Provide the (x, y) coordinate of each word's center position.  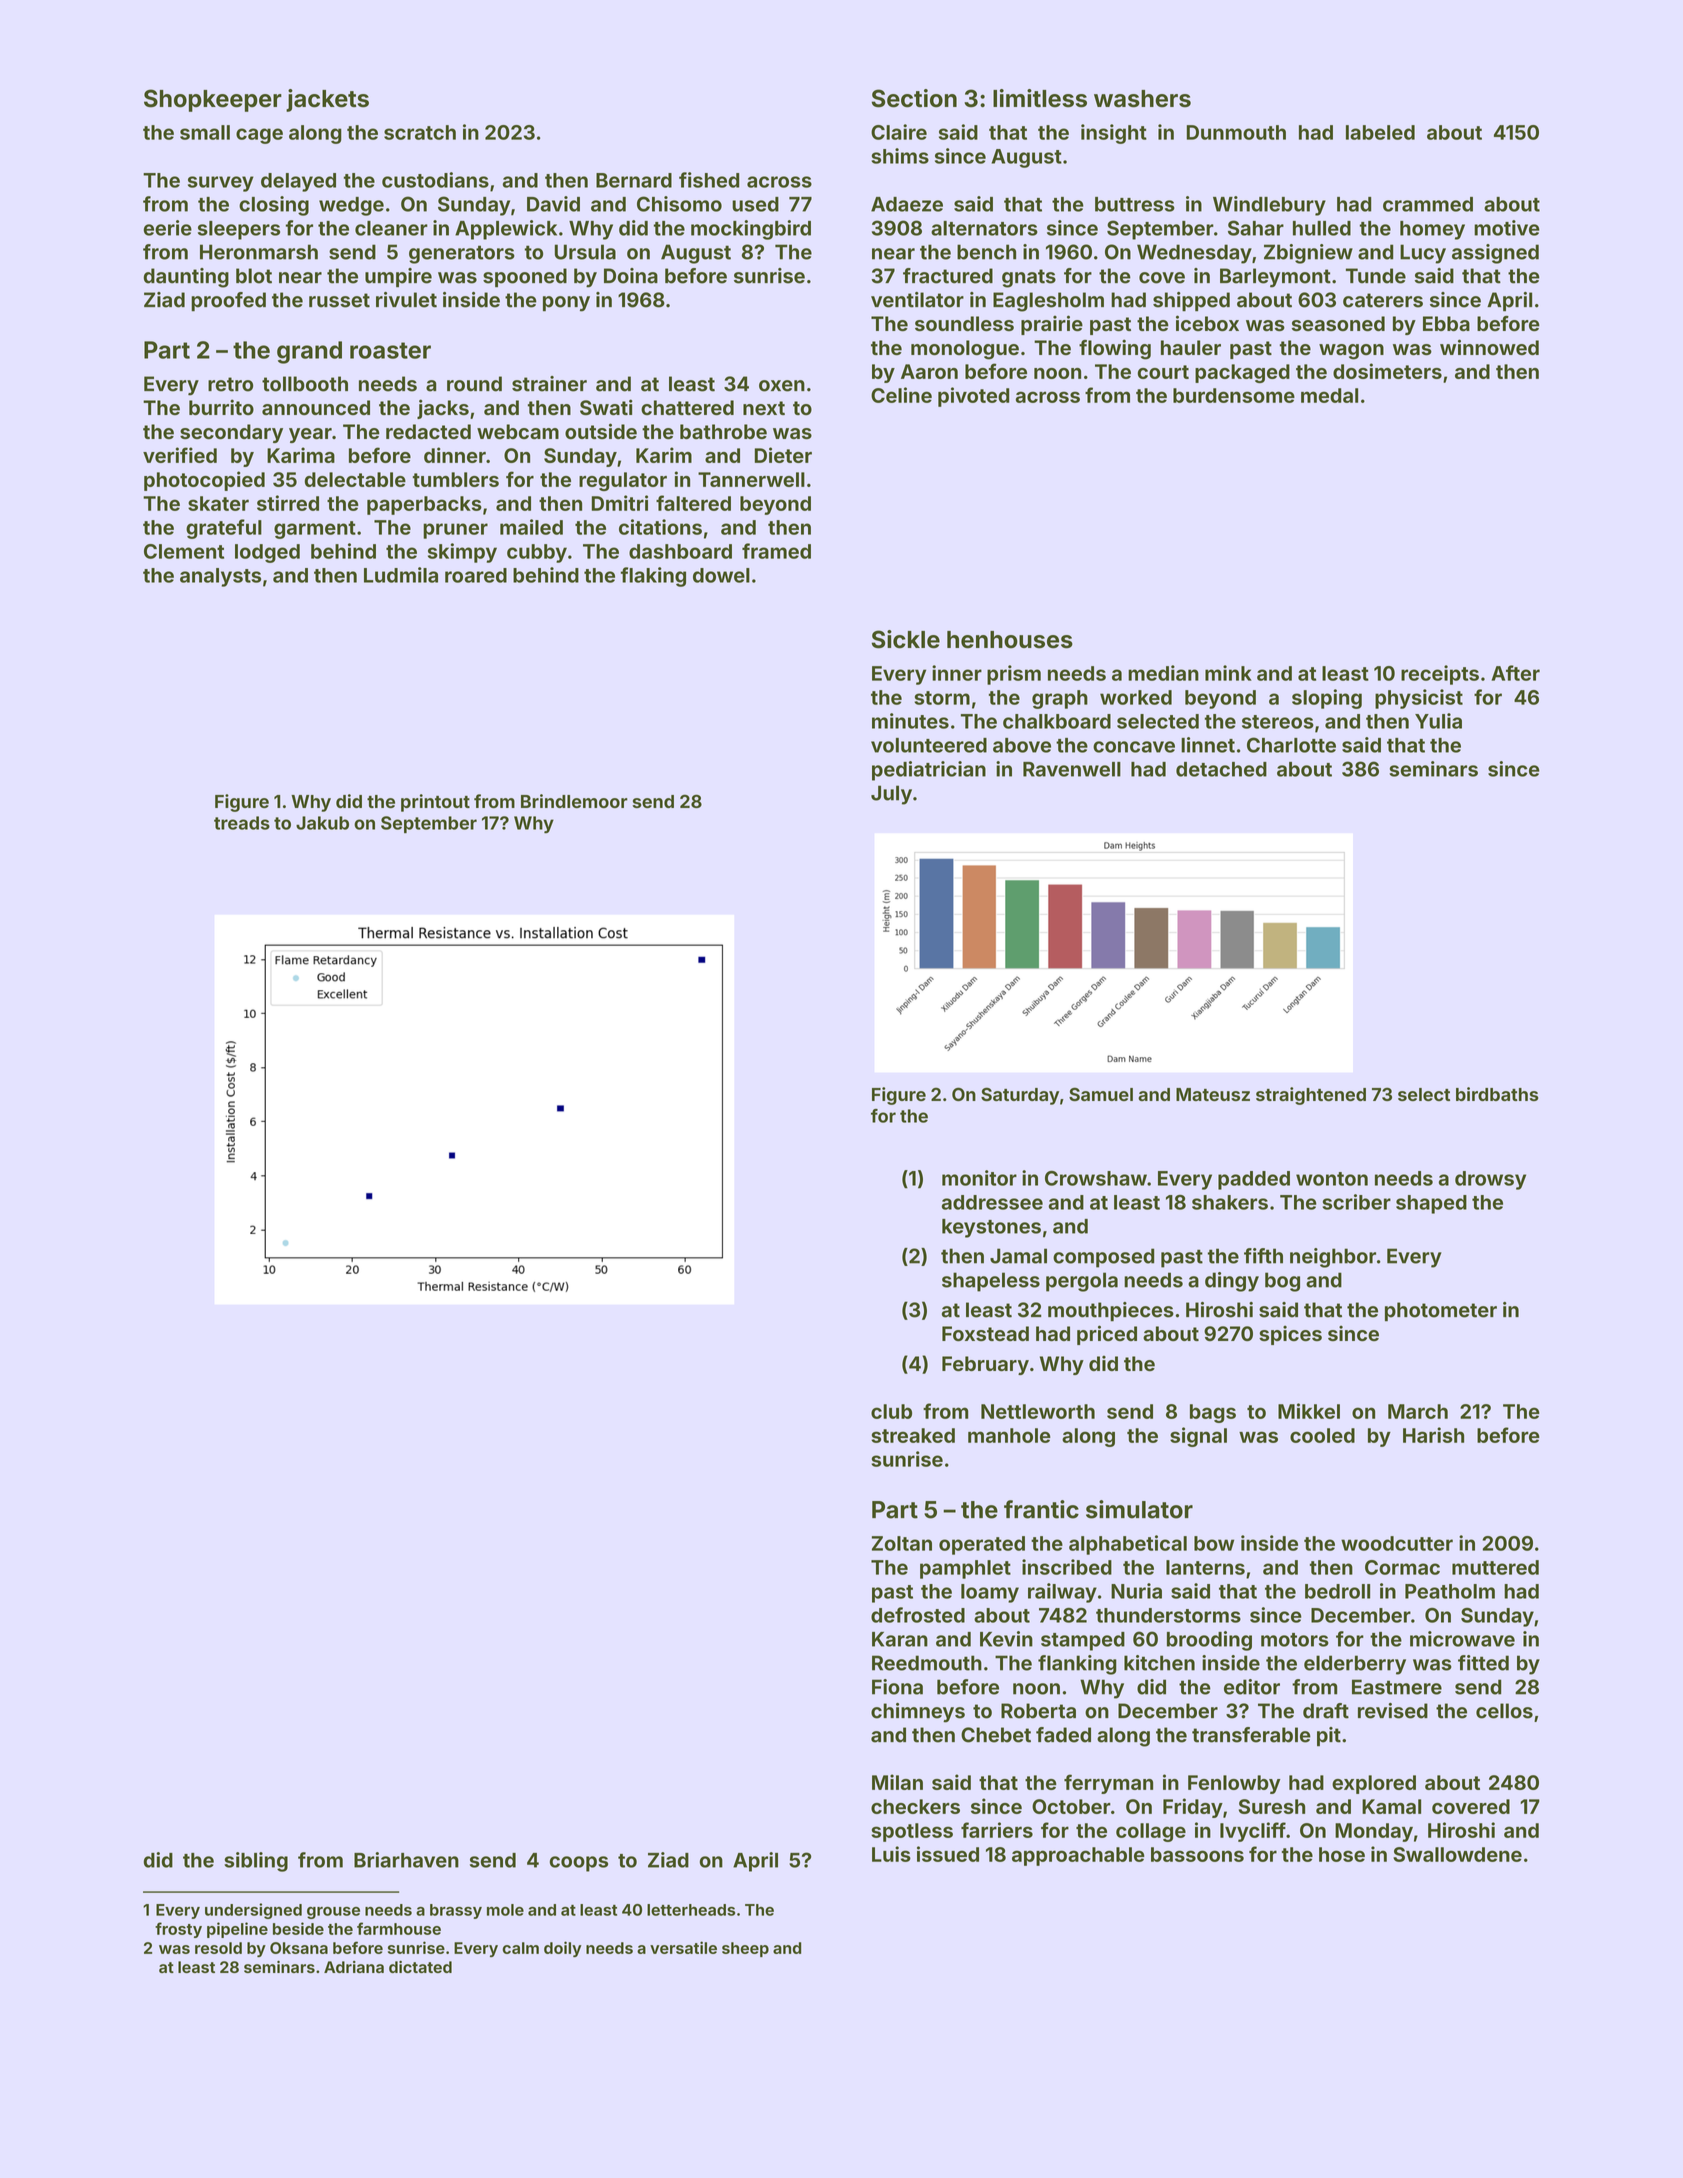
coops (579, 1864)
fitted (1483, 1663)
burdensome (1234, 395)
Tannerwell (751, 479)
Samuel (1101, 1094)
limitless (1040, 98)
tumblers (456, 479)
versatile (683, 1947)
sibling (256, 1862)
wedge (351, 206)
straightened (1311, 1096)
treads (242, 823)
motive (1507, 228)
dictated (420, 1967)
